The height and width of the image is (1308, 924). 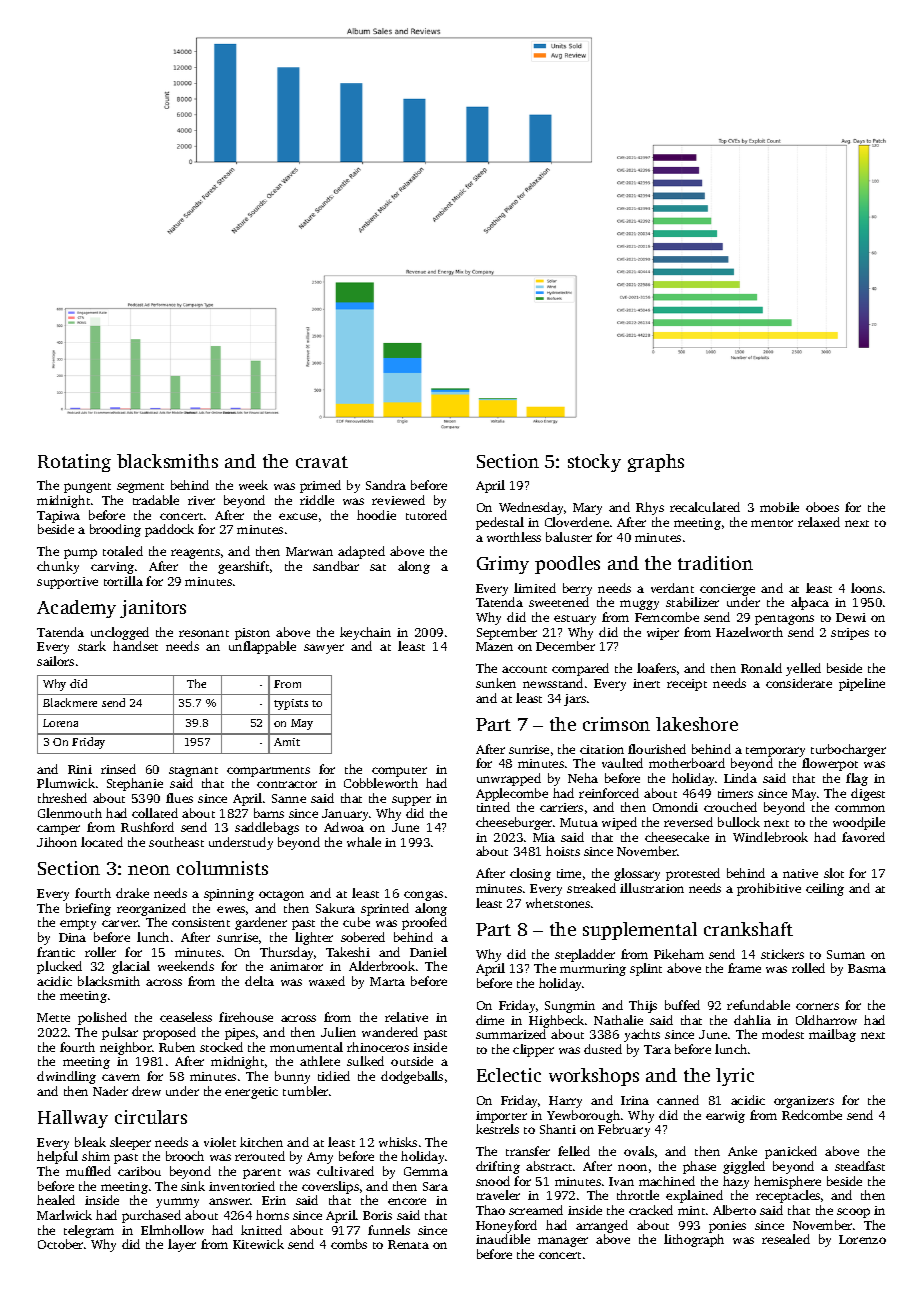 I want to click on Cobbleworth, so click(x=381, y=783).
